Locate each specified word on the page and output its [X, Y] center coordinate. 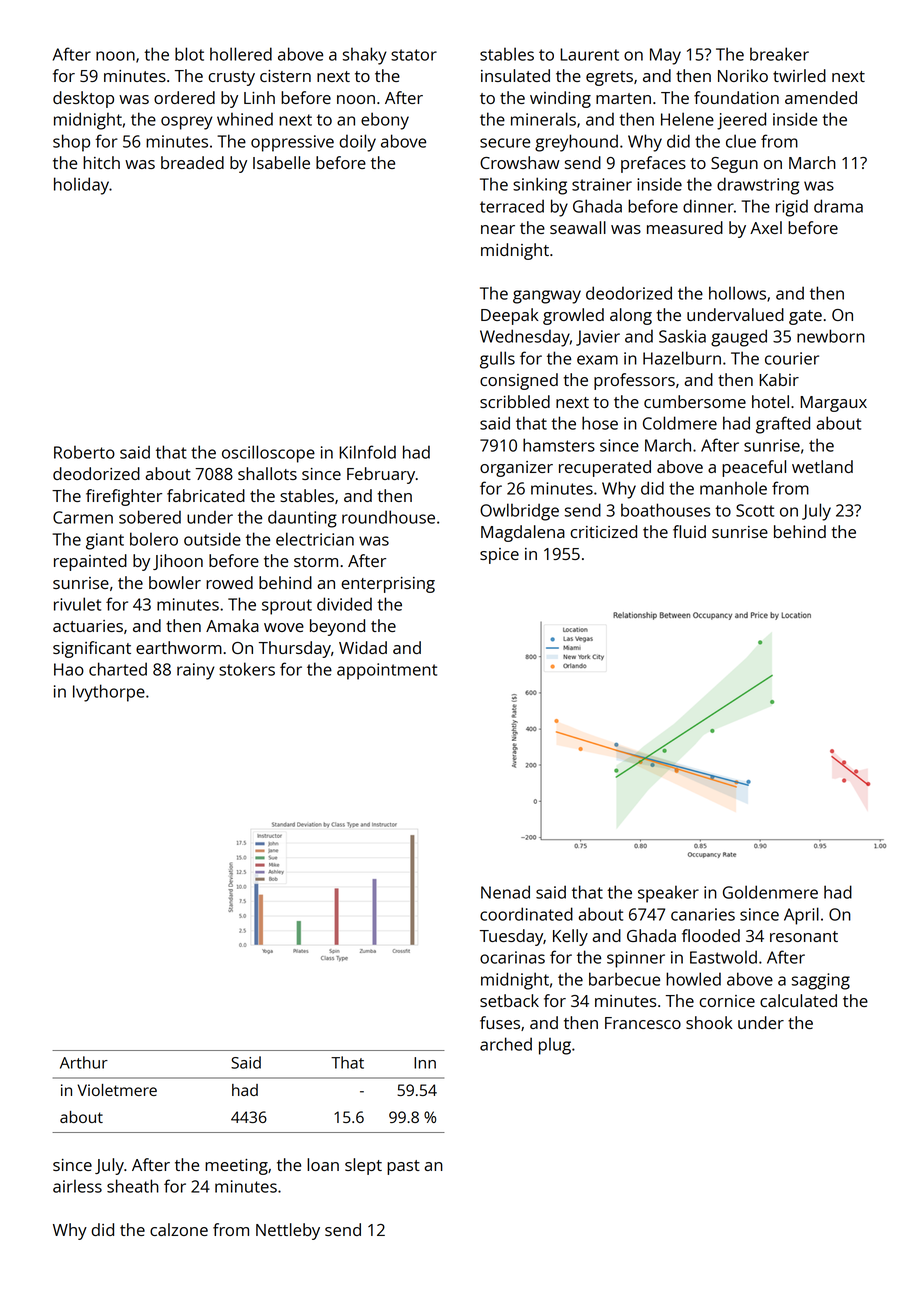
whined [245, 119]
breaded [192, 162]
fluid [689, 531]
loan [323, 1164]
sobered [150, 517]
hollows [737, 293]
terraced [512, 206]
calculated [798, 1000]
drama [838, 206]
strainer [602, 184]
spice [499, 556]
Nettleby [288, 1231]
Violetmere [117, 1090]
